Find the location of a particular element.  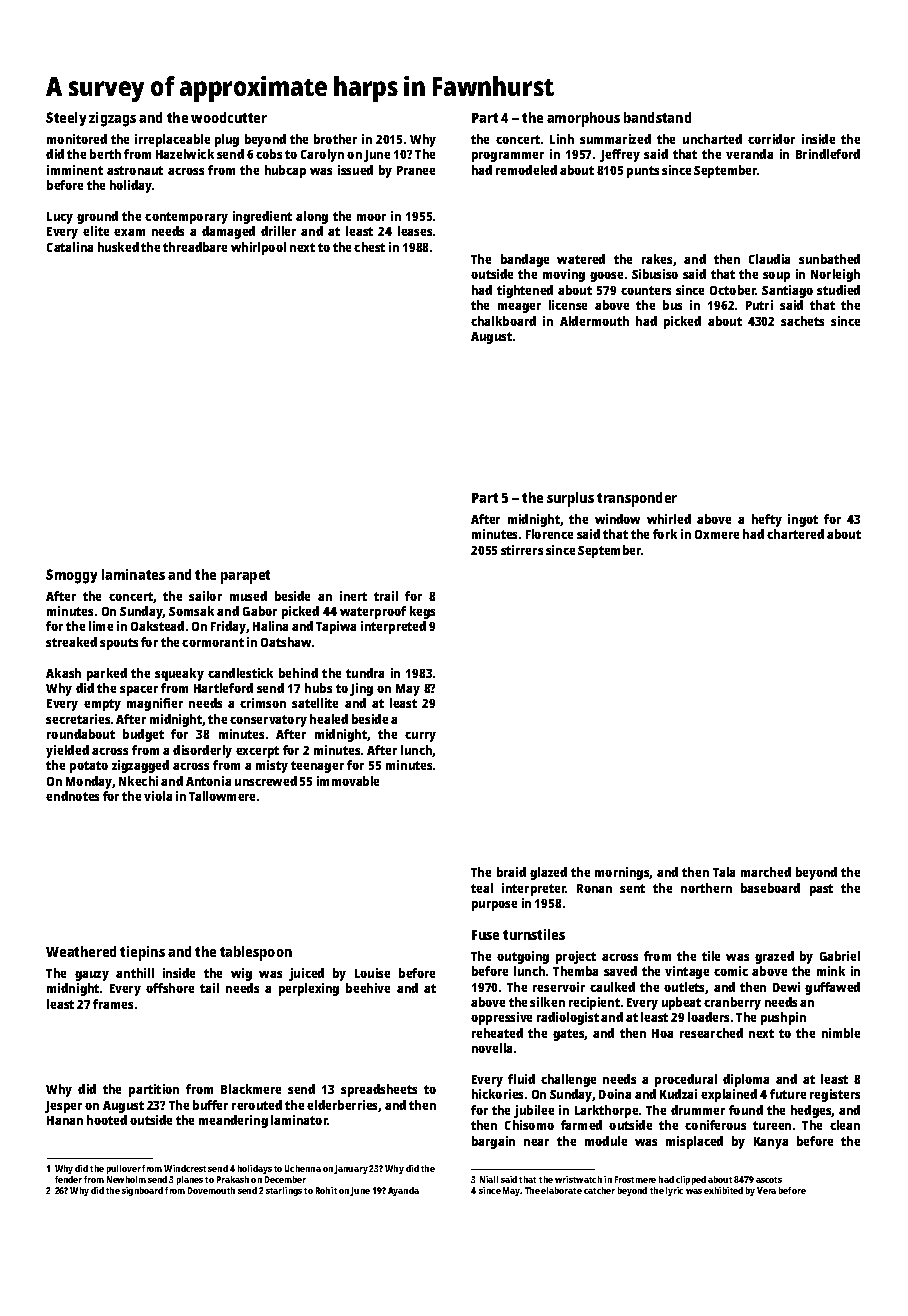

sunbathed is located at coordinates (829, 259).
